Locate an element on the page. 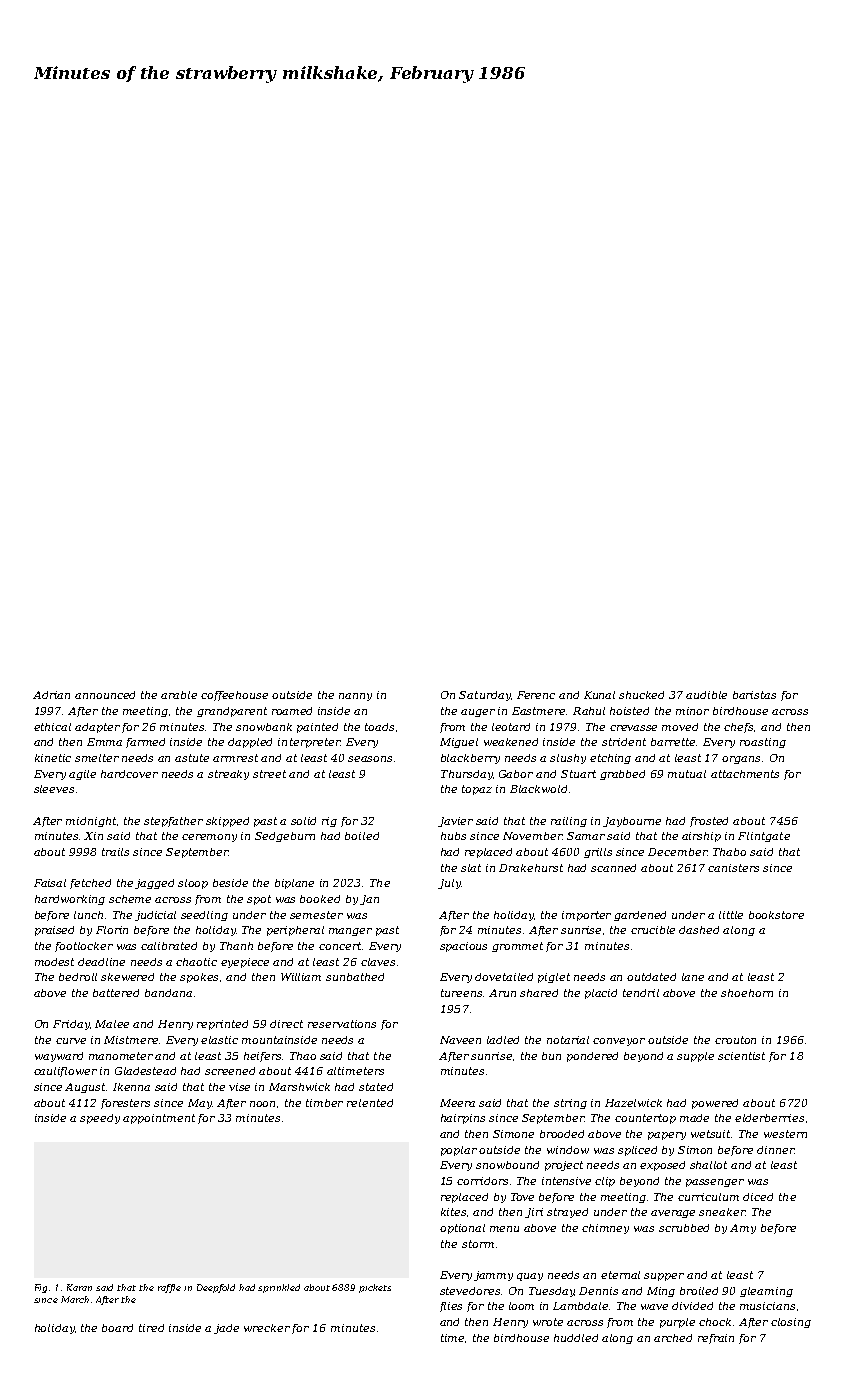  powered is located at coordinates (715, 1104).
